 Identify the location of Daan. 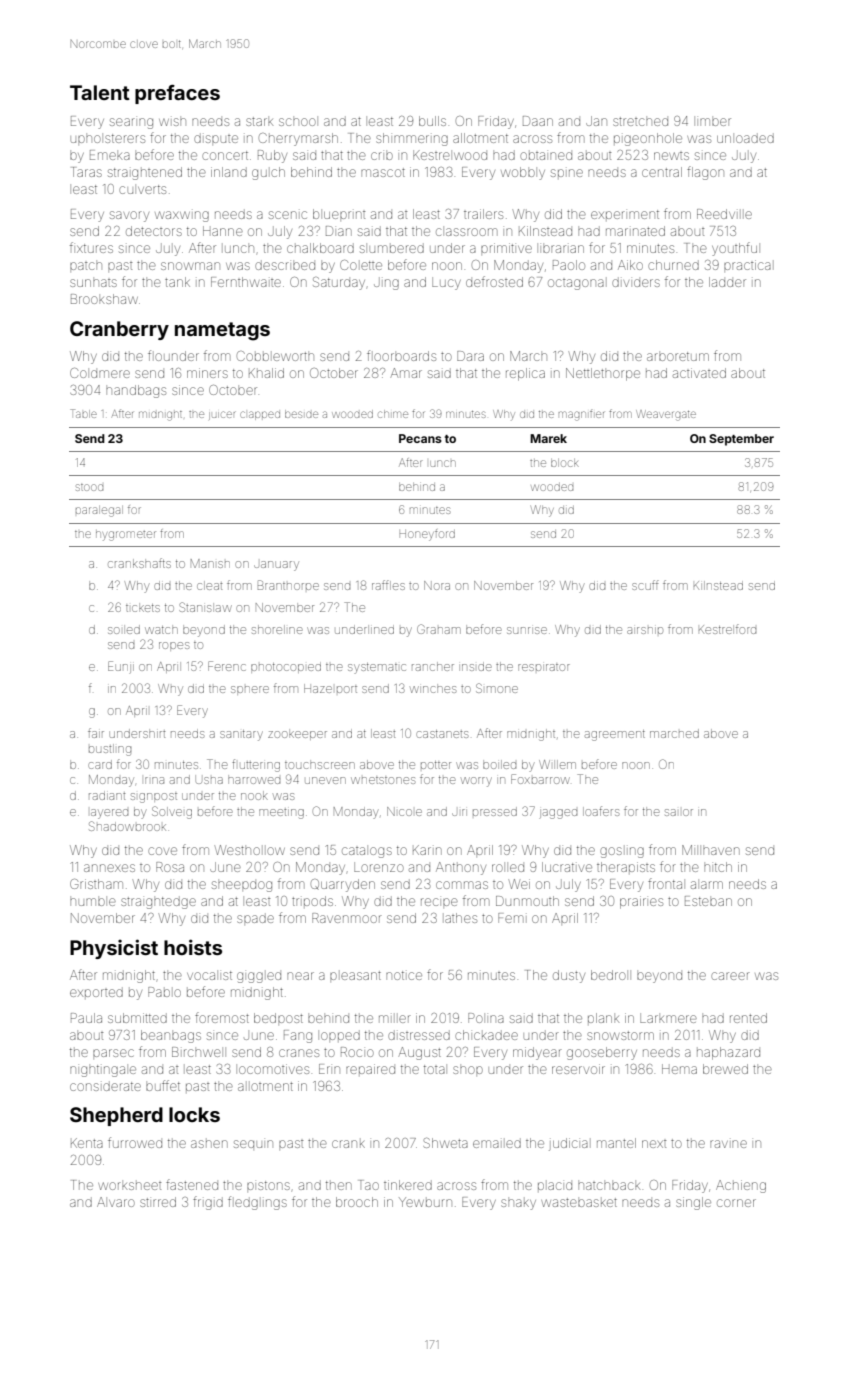
(538, 121).
